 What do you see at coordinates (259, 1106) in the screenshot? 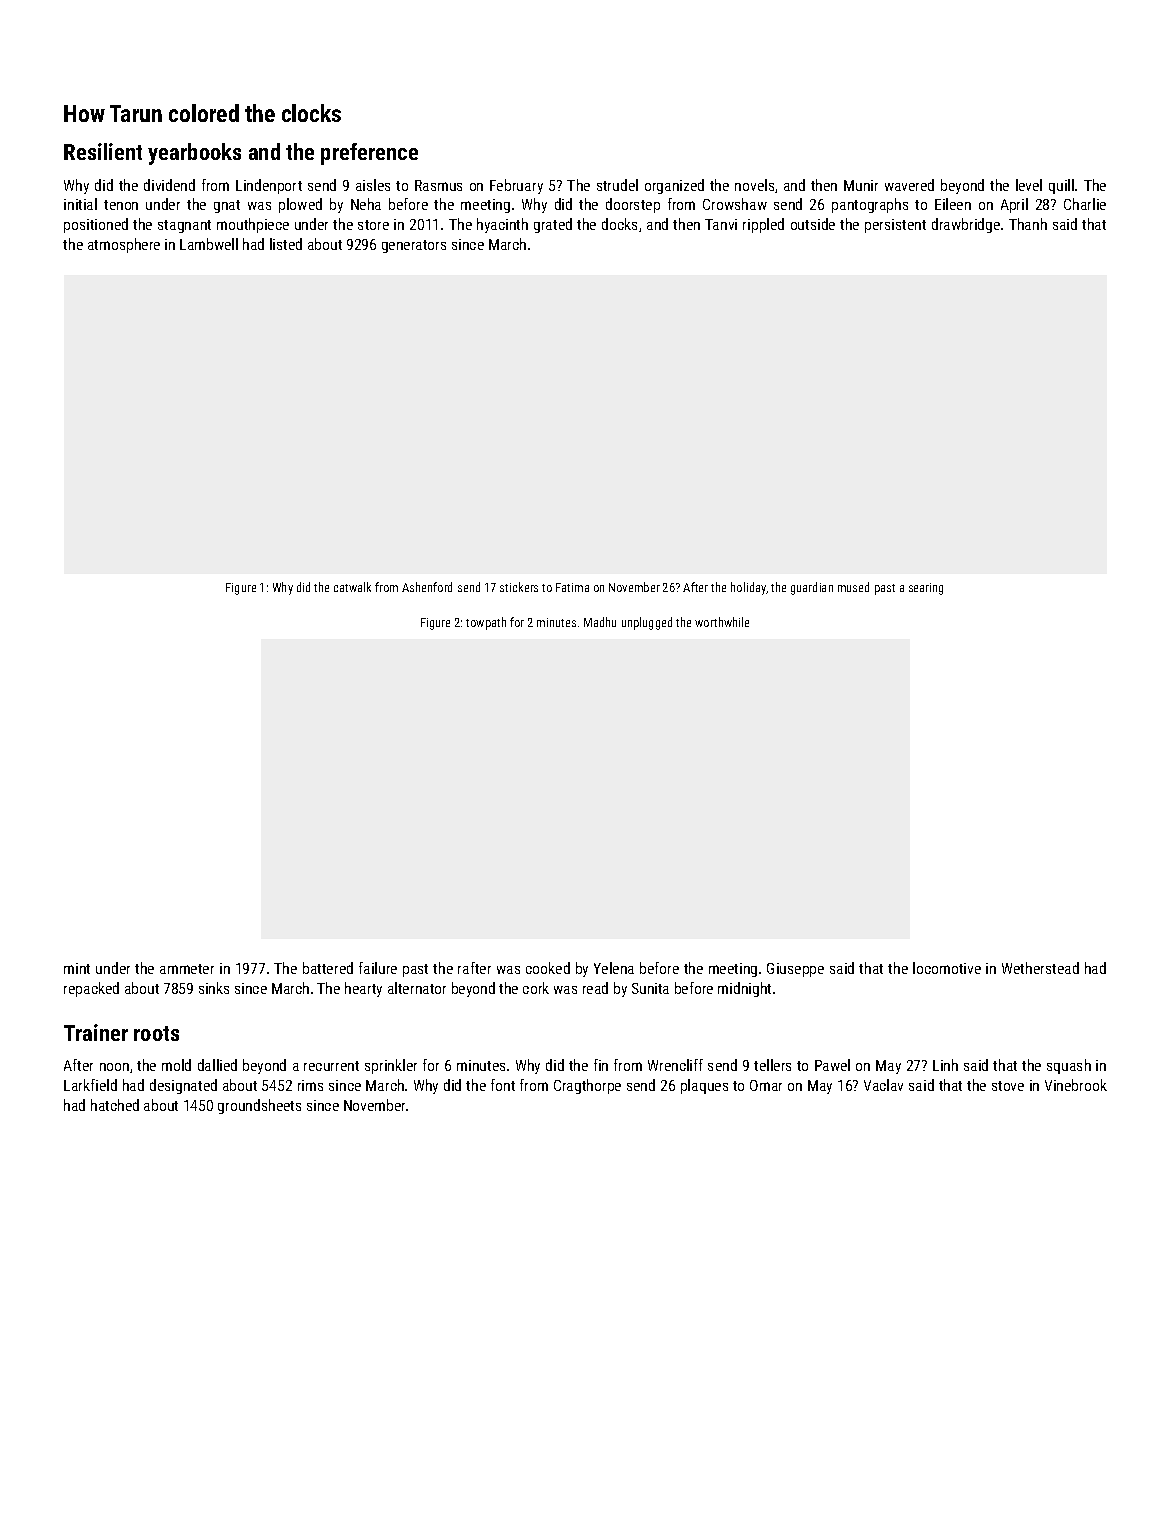
I see `groundsheets` at bounding box center [259, 1106].
